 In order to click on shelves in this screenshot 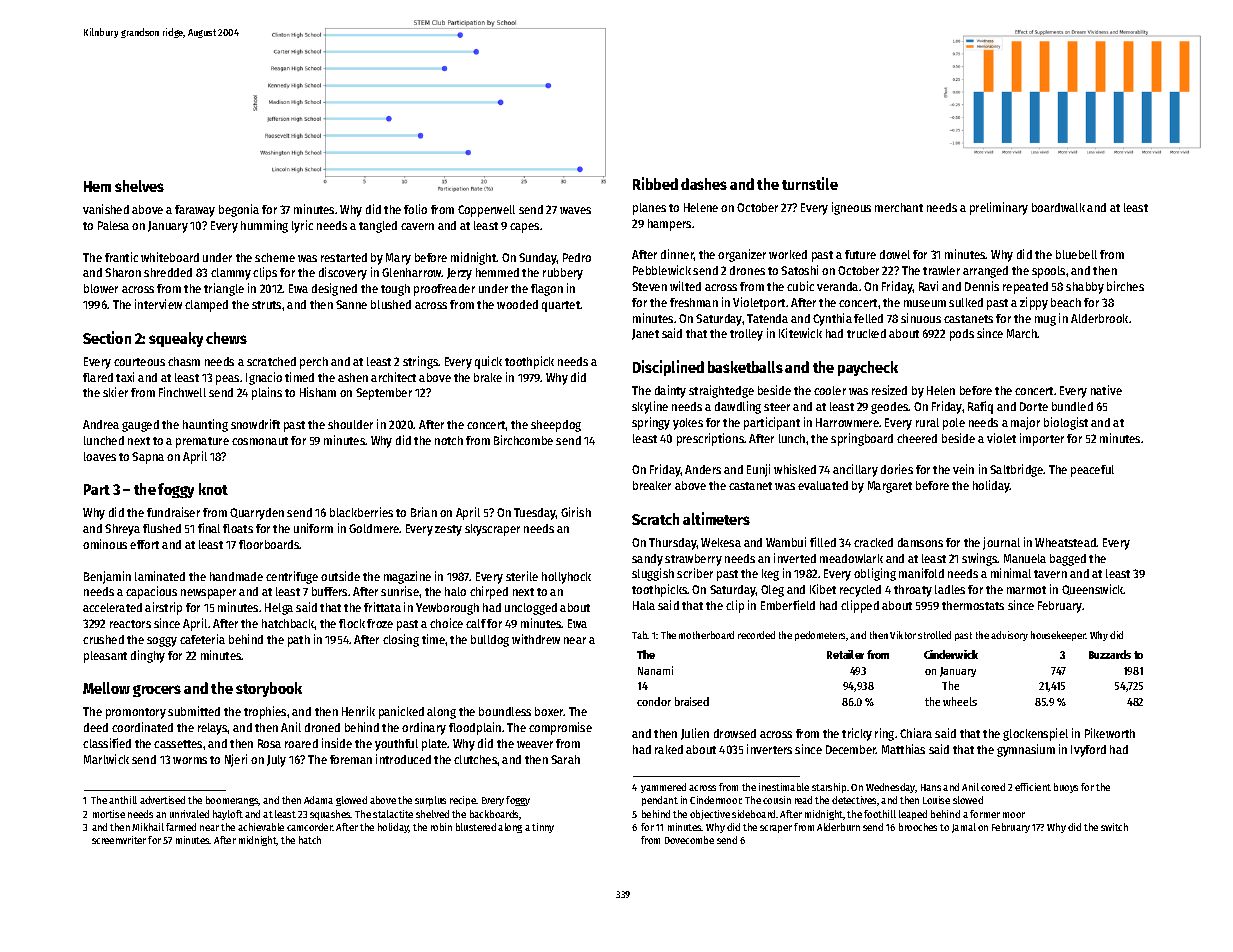, I will do `click(139, 186)`.
